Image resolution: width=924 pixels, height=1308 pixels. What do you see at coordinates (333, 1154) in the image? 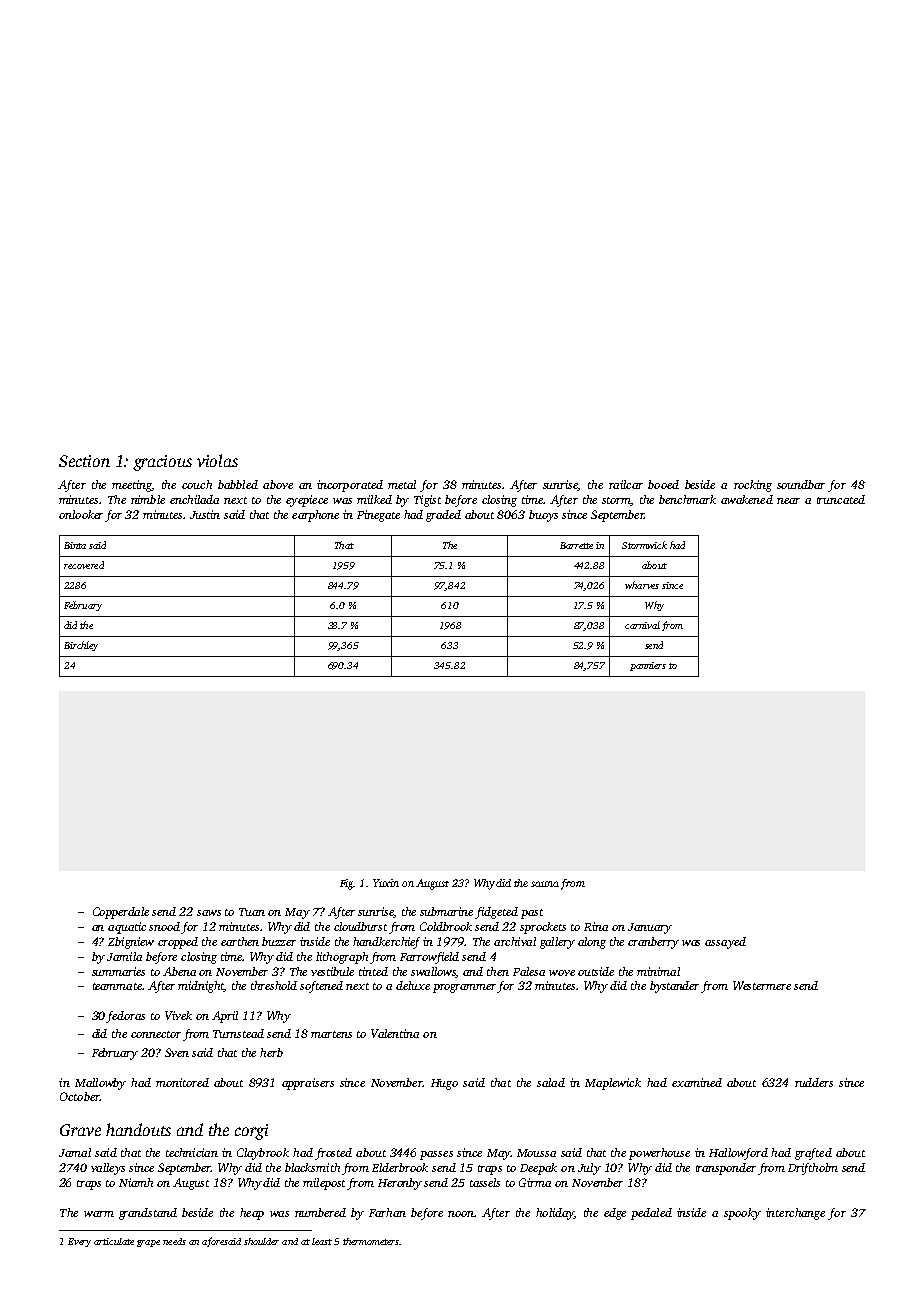
I see `frosted` at bounding box center [333, 1154].
